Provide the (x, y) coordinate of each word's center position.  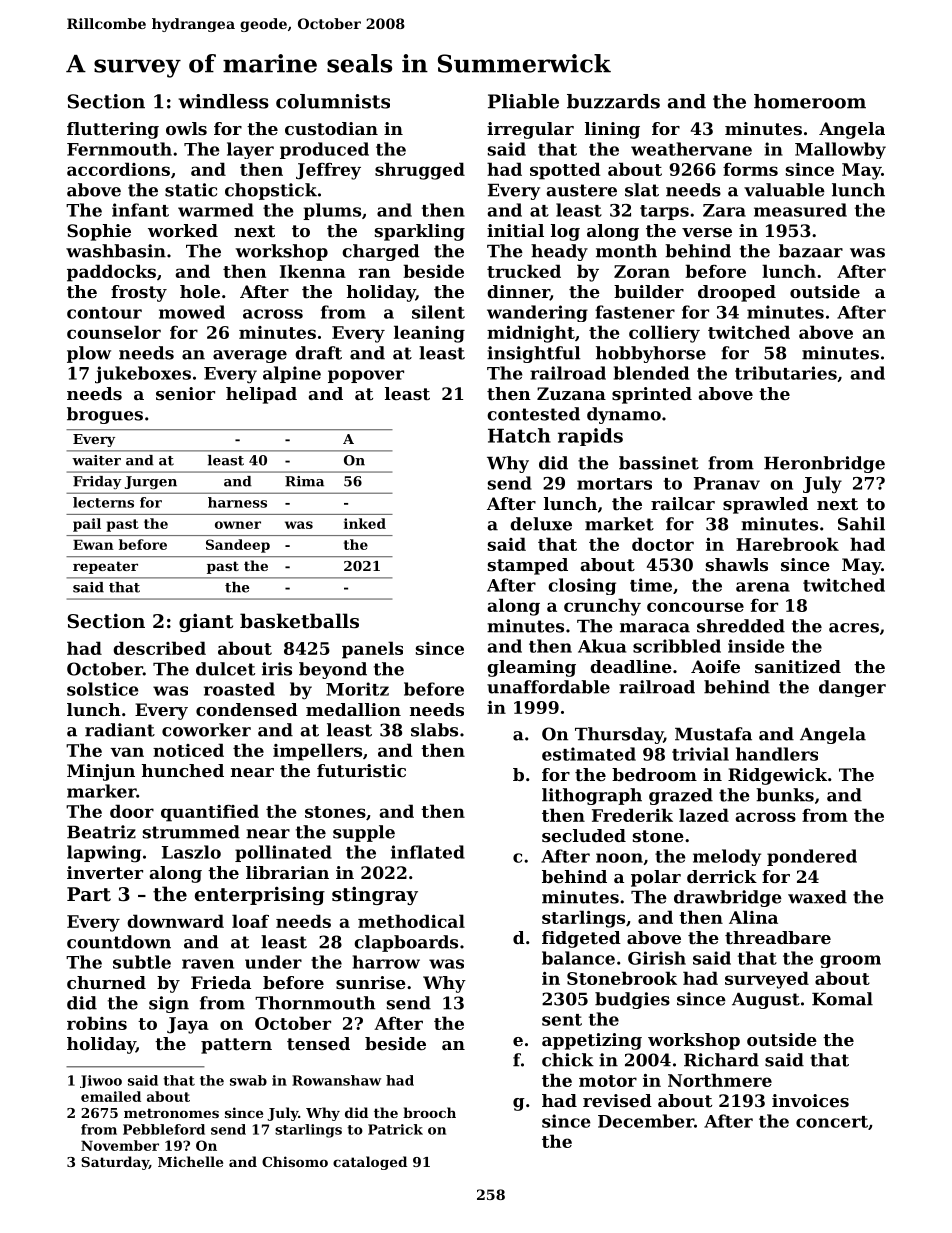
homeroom (810, 101)
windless (224, 101)
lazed (704, 815)
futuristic (361, 770)
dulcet (225, 669)
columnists (333, 101)
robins (97, 1023)
